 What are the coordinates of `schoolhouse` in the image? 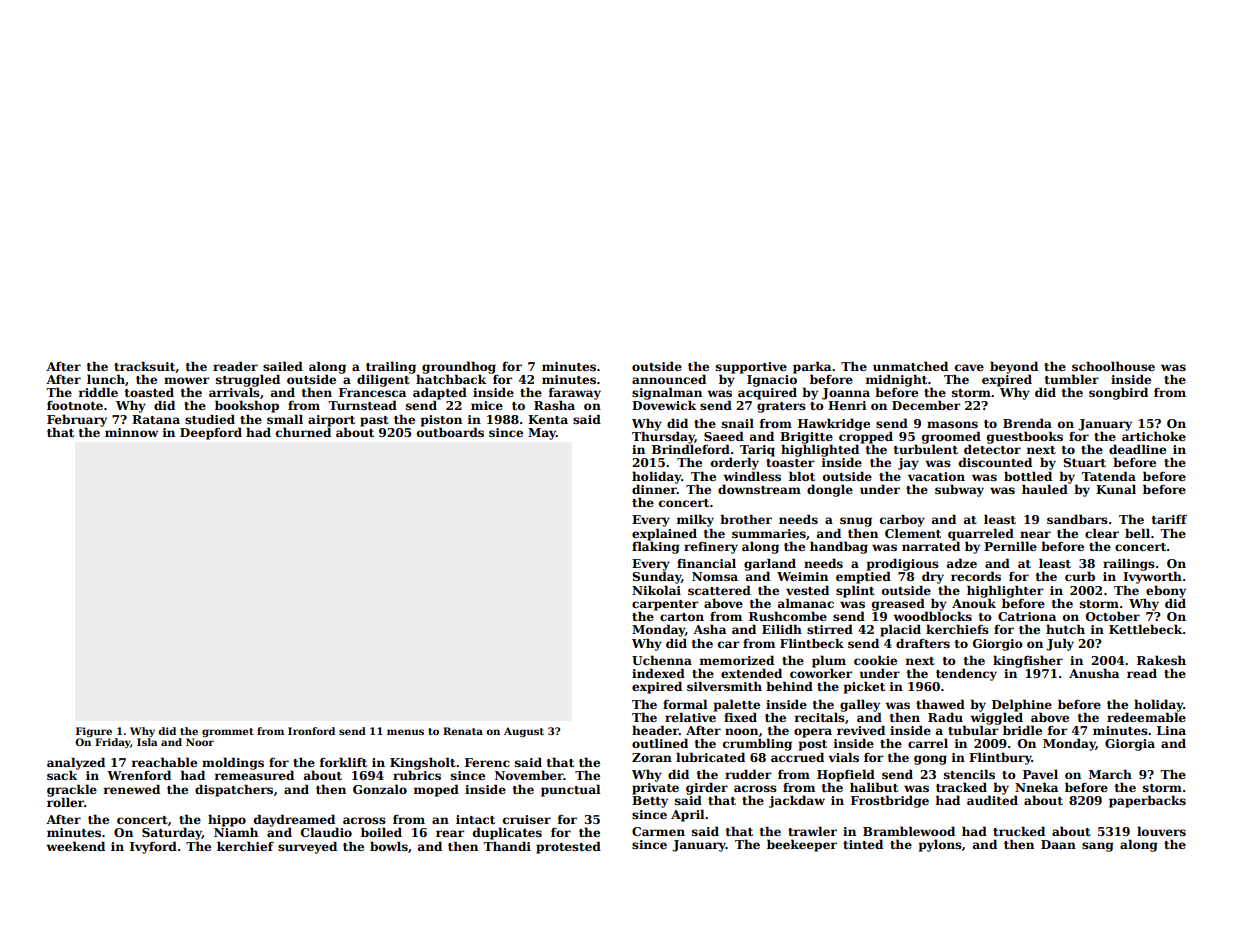 It's located at (1113, 366).
